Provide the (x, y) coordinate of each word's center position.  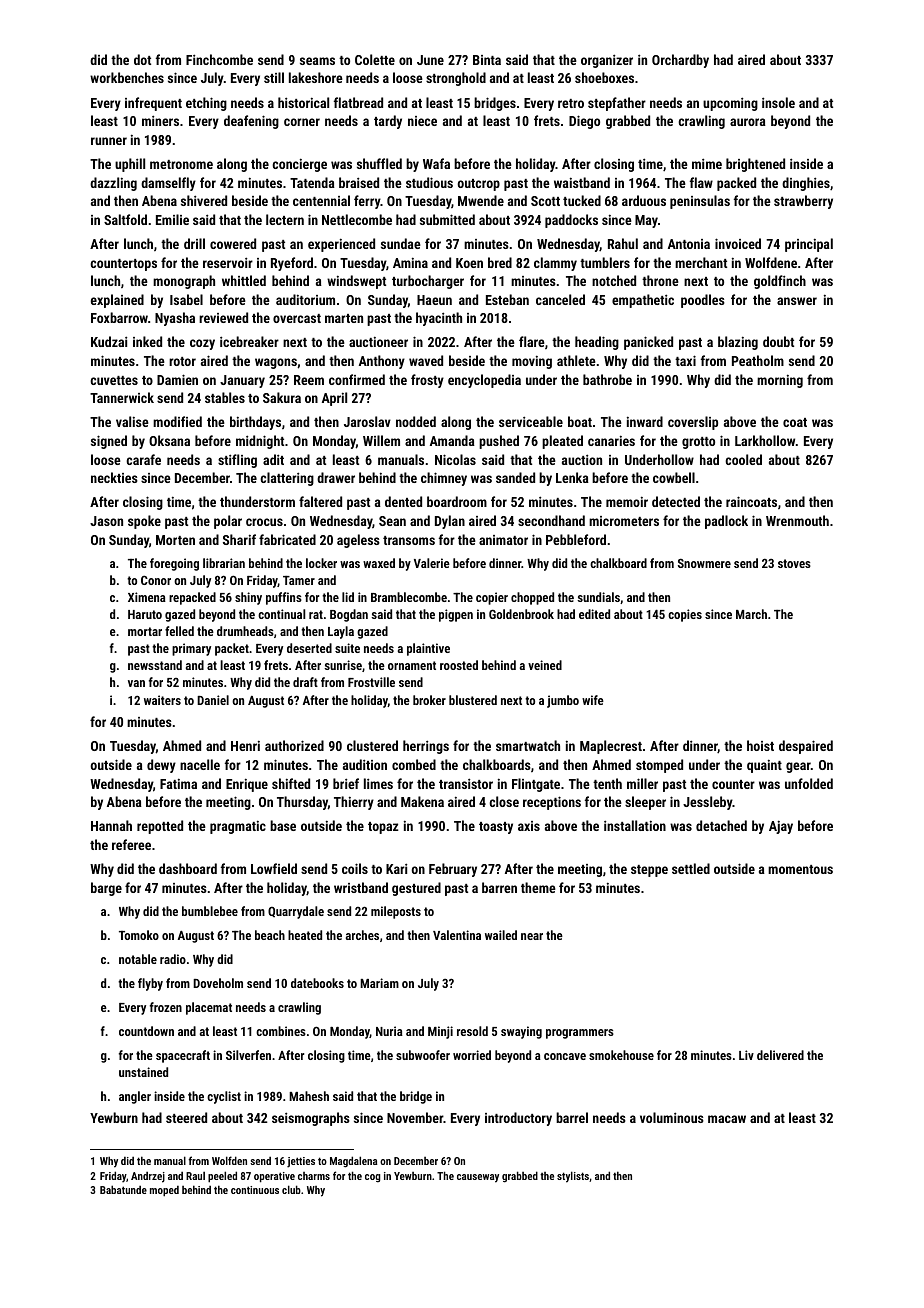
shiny (248, 598)
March (751, 614)
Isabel (186, 299)
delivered (780, 1055)
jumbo (563, 701)
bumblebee (210, 911)
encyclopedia (484, 381)
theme (538, 887)
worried (472, 1055)
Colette (375, 59)
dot (142, 59)
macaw (727, 1119)
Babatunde (123, 1189)
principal (809, 245)
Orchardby (680, 61)
